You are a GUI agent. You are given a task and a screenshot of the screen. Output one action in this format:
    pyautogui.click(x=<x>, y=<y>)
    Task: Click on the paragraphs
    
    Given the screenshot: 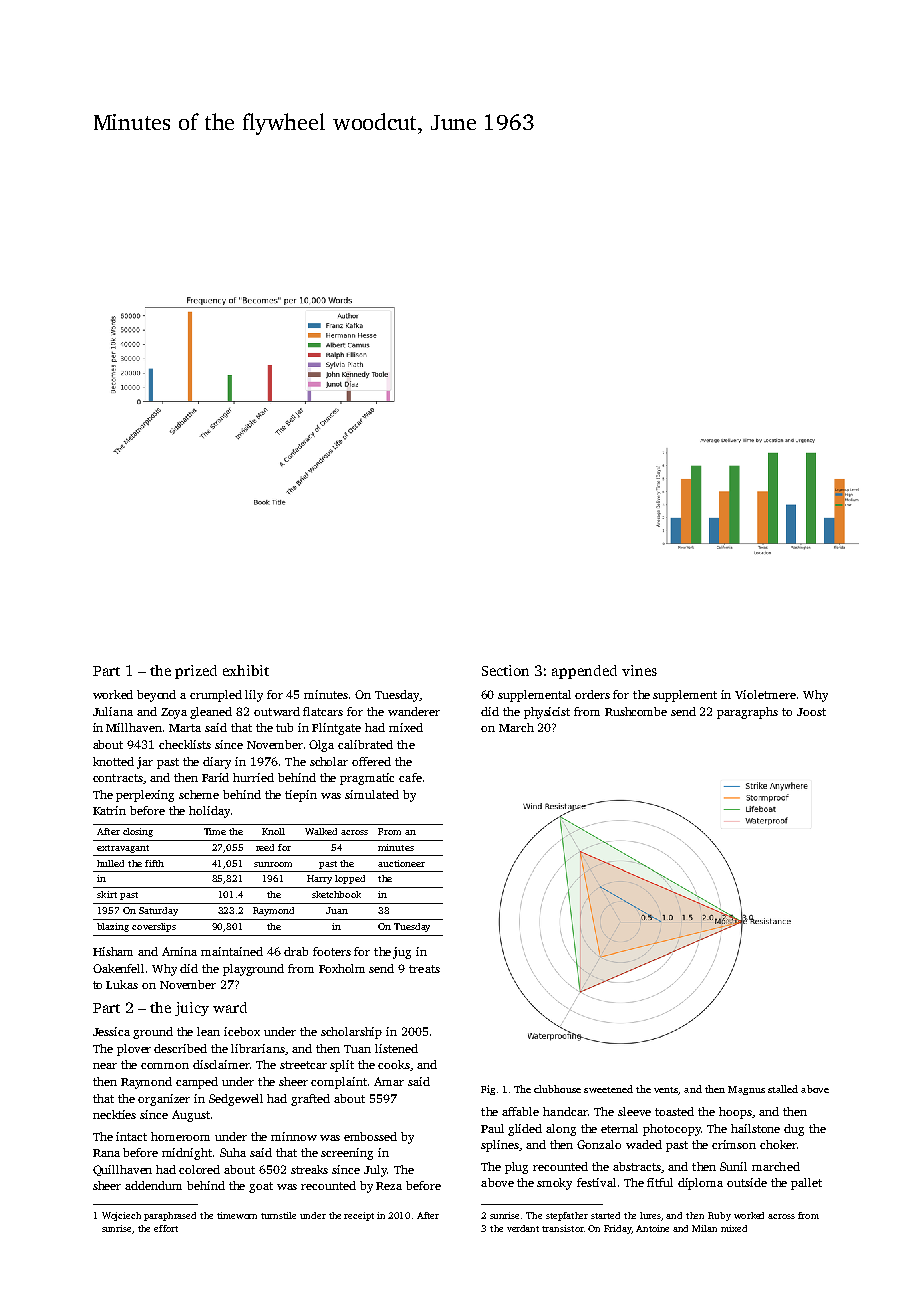 What is the action you would take?
    pyautogui.click(x=747, y=713)
